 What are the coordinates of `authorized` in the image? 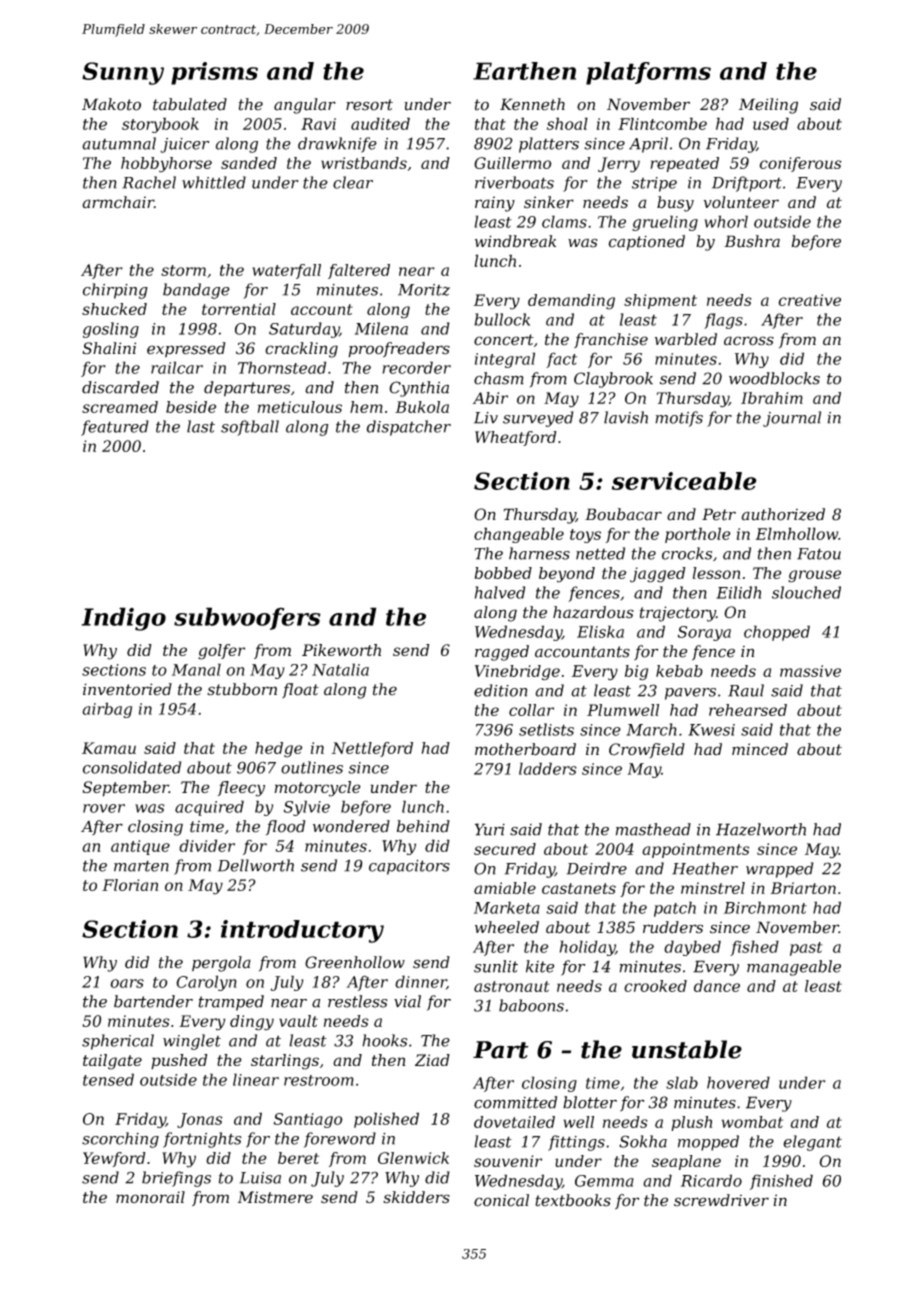 It's located at (783, 514).
